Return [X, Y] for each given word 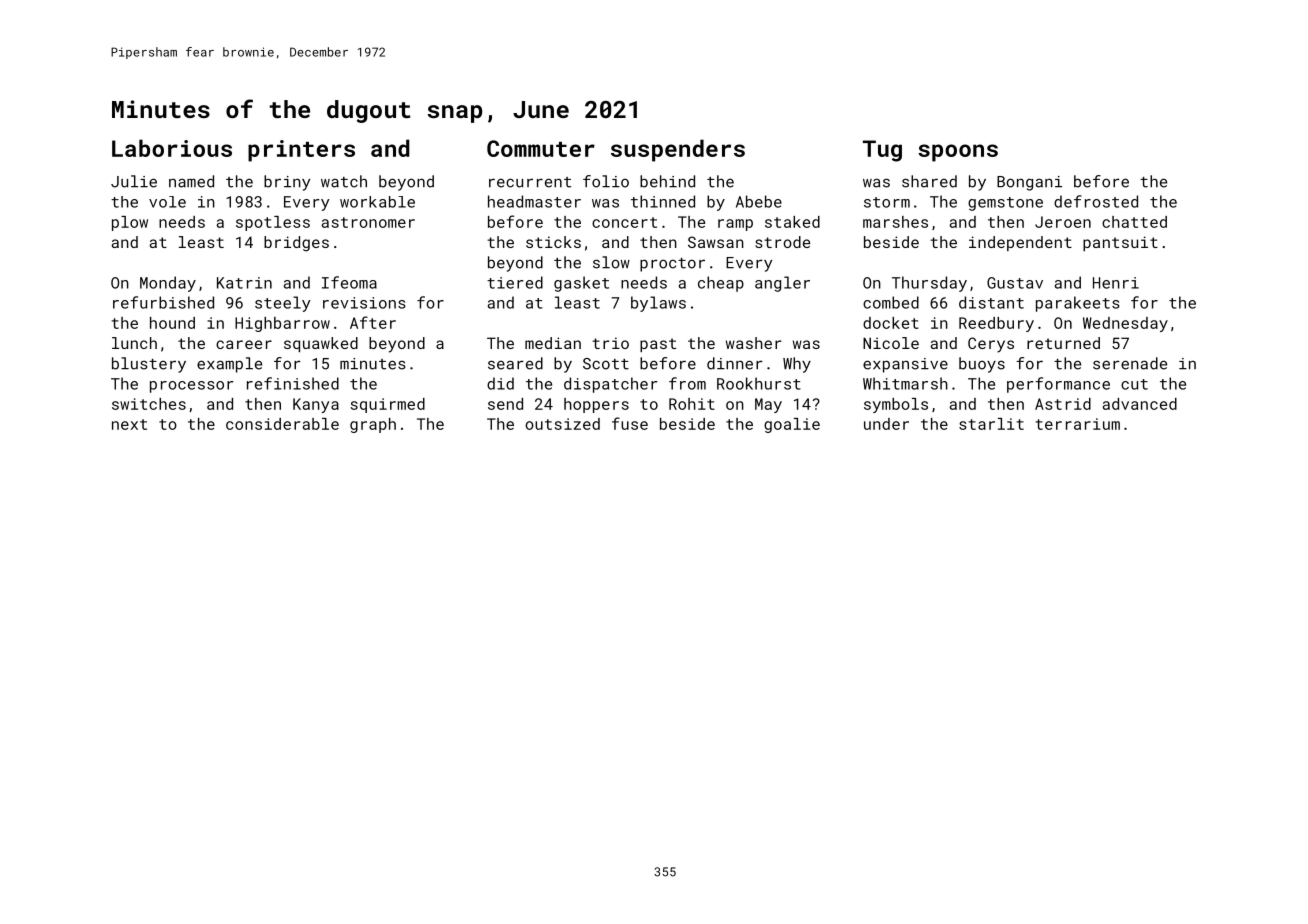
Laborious [172, 148]
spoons [958, 153]
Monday [168, 284]
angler [782, 284]
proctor [672, 265]
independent [1020, 243]
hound [172, 323]
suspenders [678, 150]
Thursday [929, 284]
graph [373, 425]
